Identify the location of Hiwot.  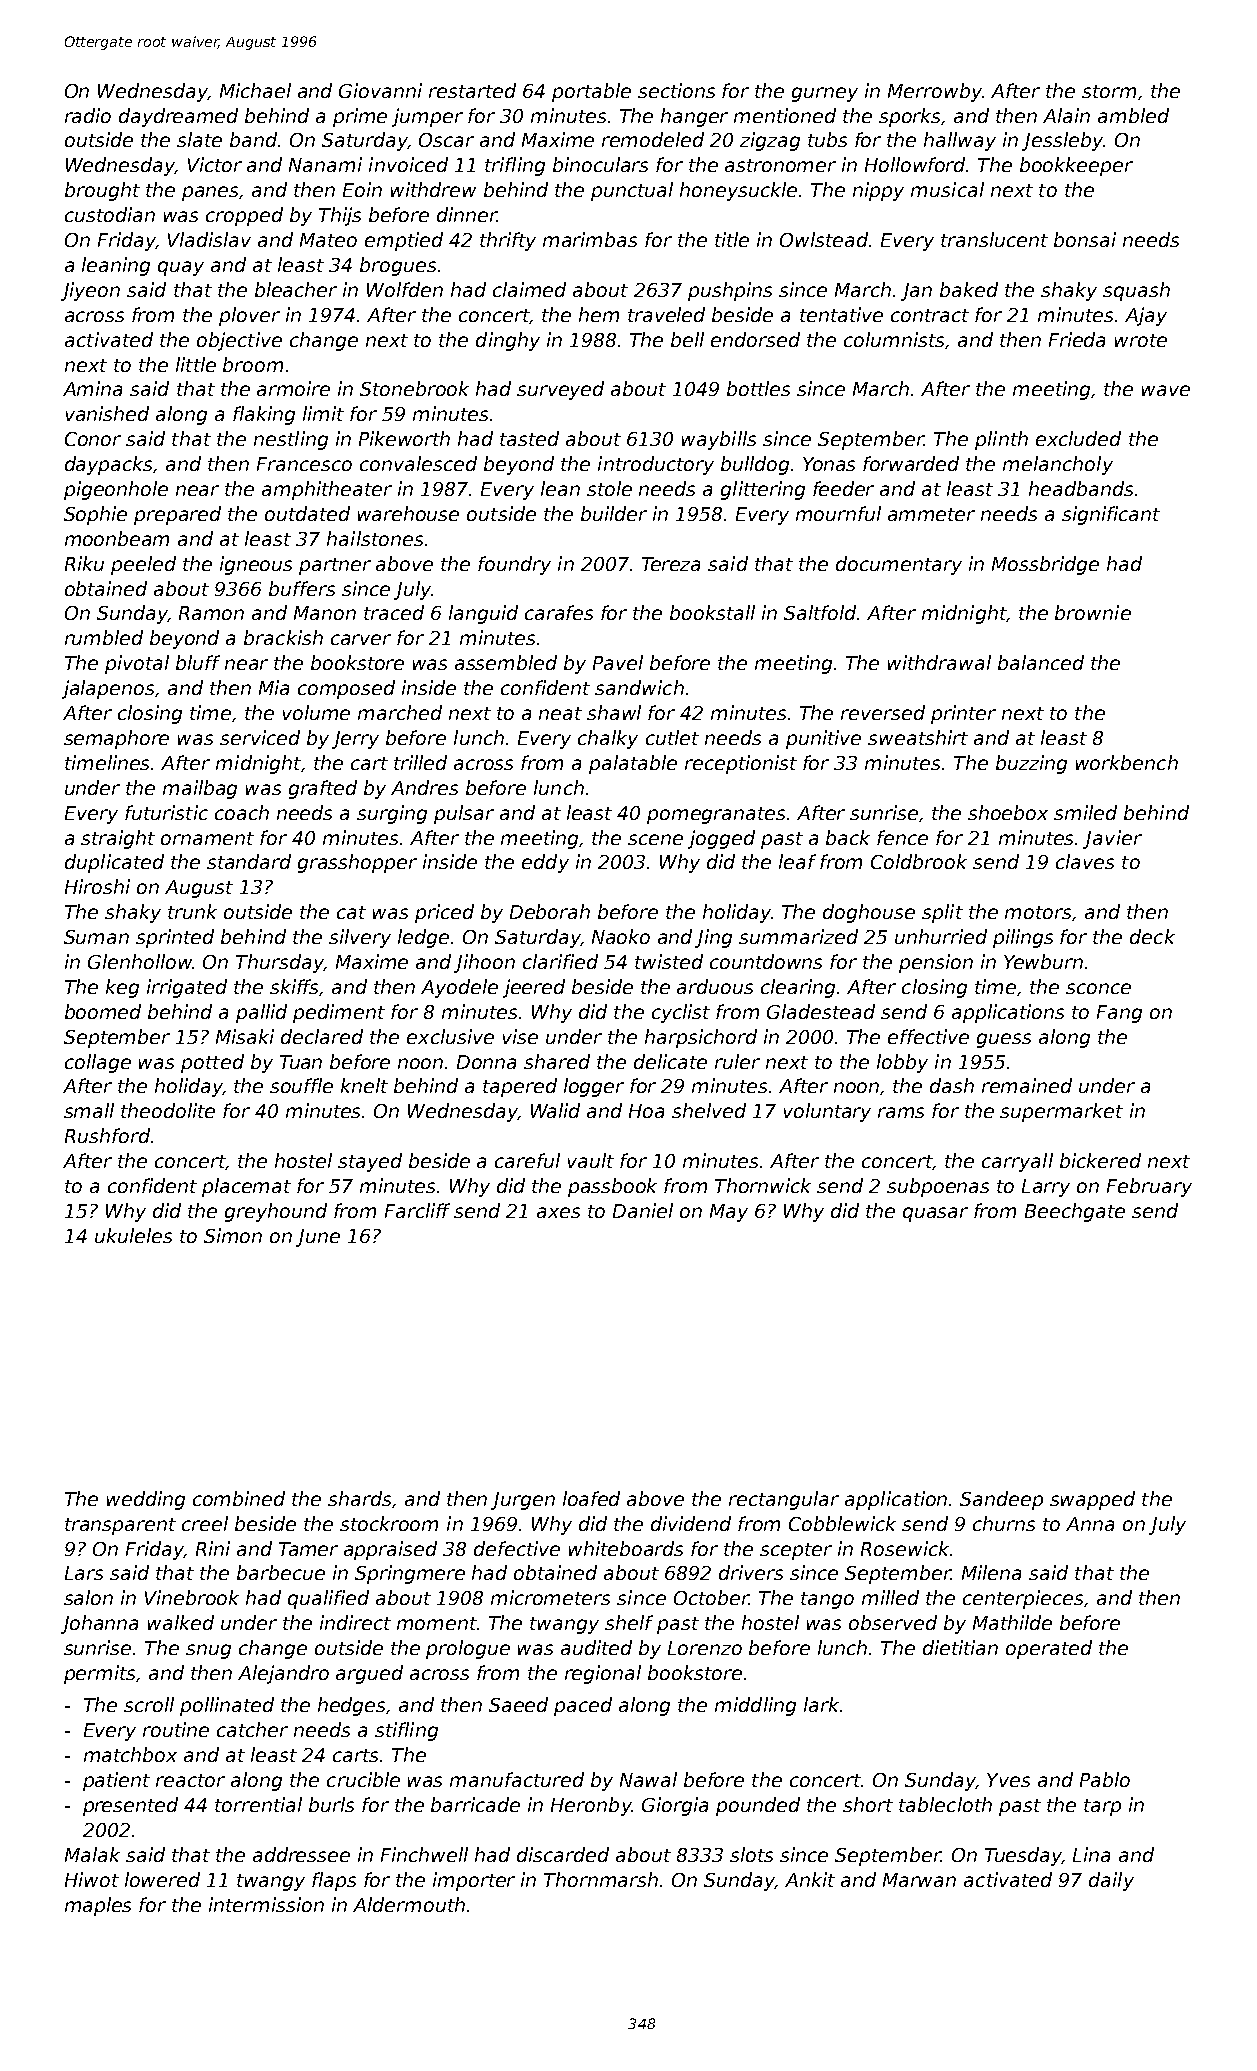
(92, 1879).
